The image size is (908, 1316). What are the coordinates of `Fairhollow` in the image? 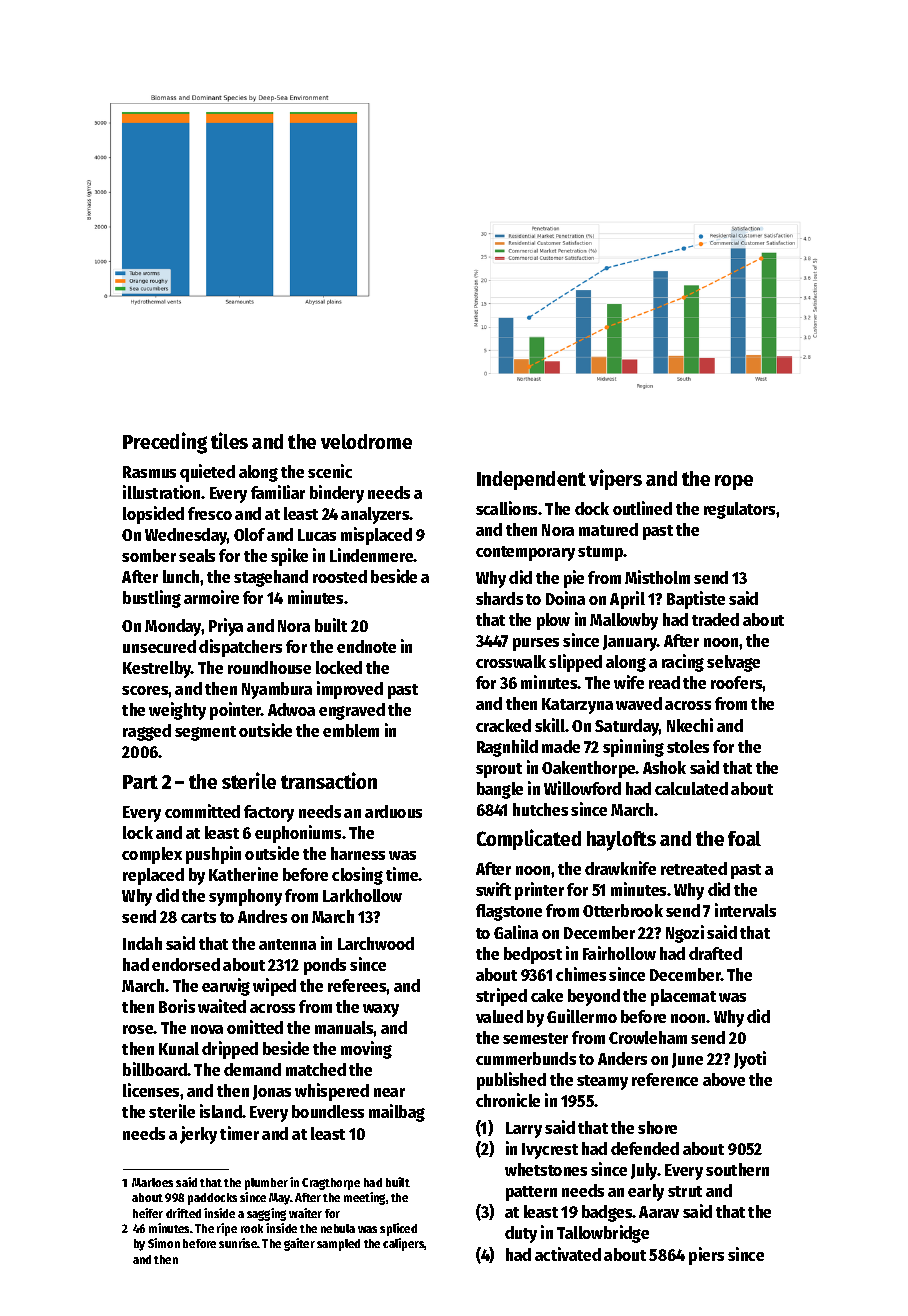 It's located at (619, 953).
